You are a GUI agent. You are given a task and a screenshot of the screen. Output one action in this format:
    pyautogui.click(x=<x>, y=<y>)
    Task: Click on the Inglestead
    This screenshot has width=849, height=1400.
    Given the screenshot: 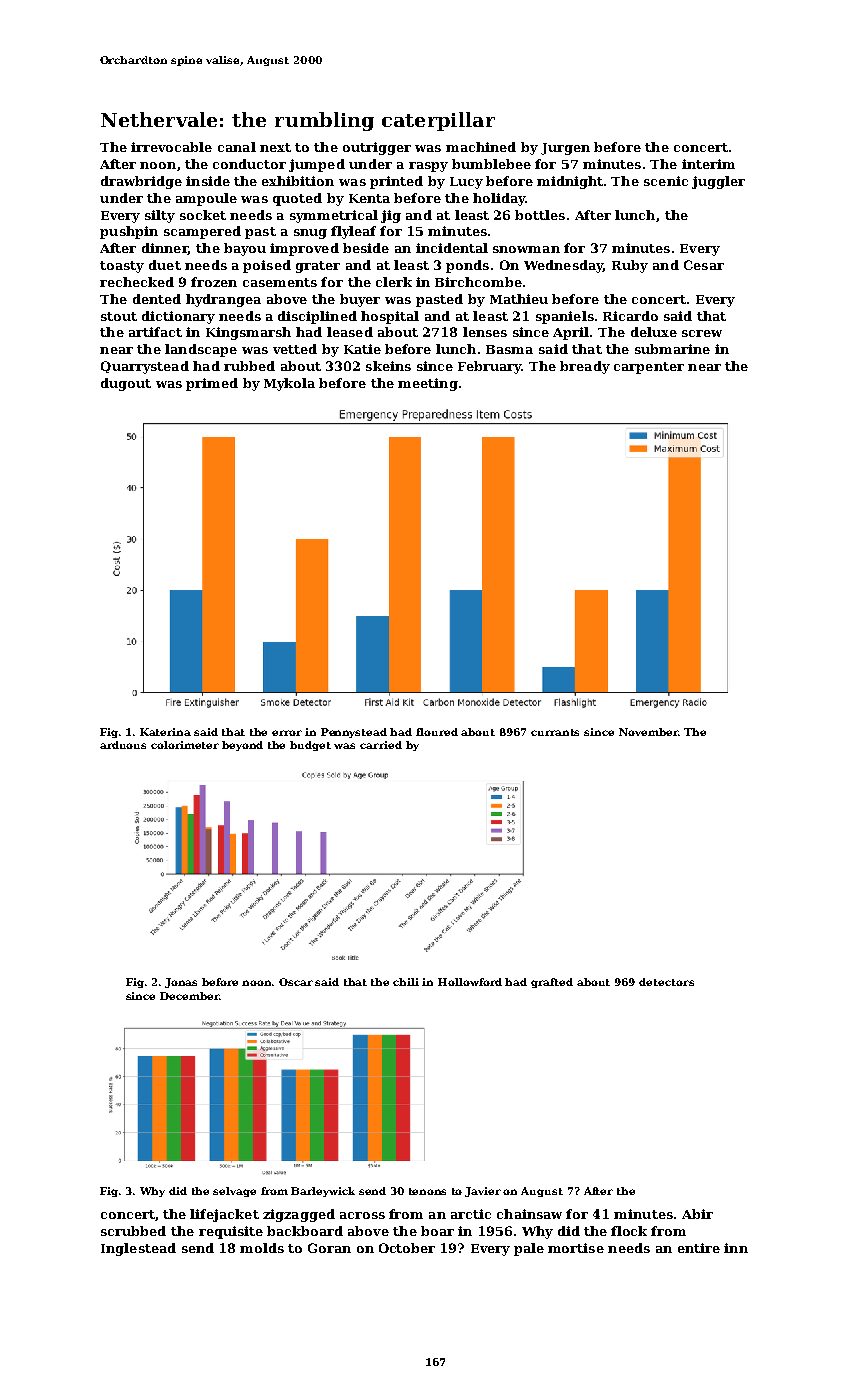 What is the action you would take?
    pyautogui.click(x=138, y=1249)
